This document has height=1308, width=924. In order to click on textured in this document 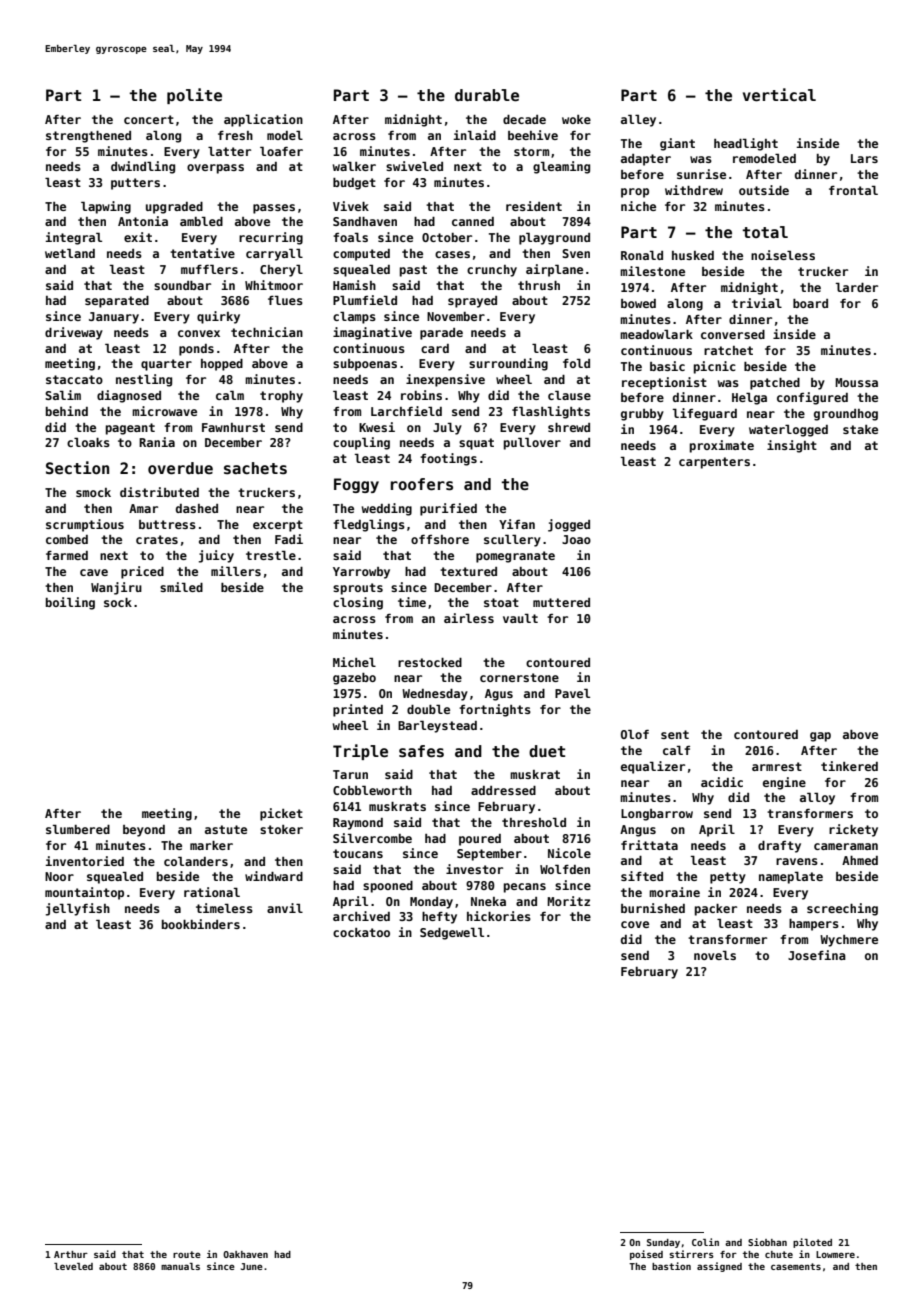, I will do `click(468, 571)`.
